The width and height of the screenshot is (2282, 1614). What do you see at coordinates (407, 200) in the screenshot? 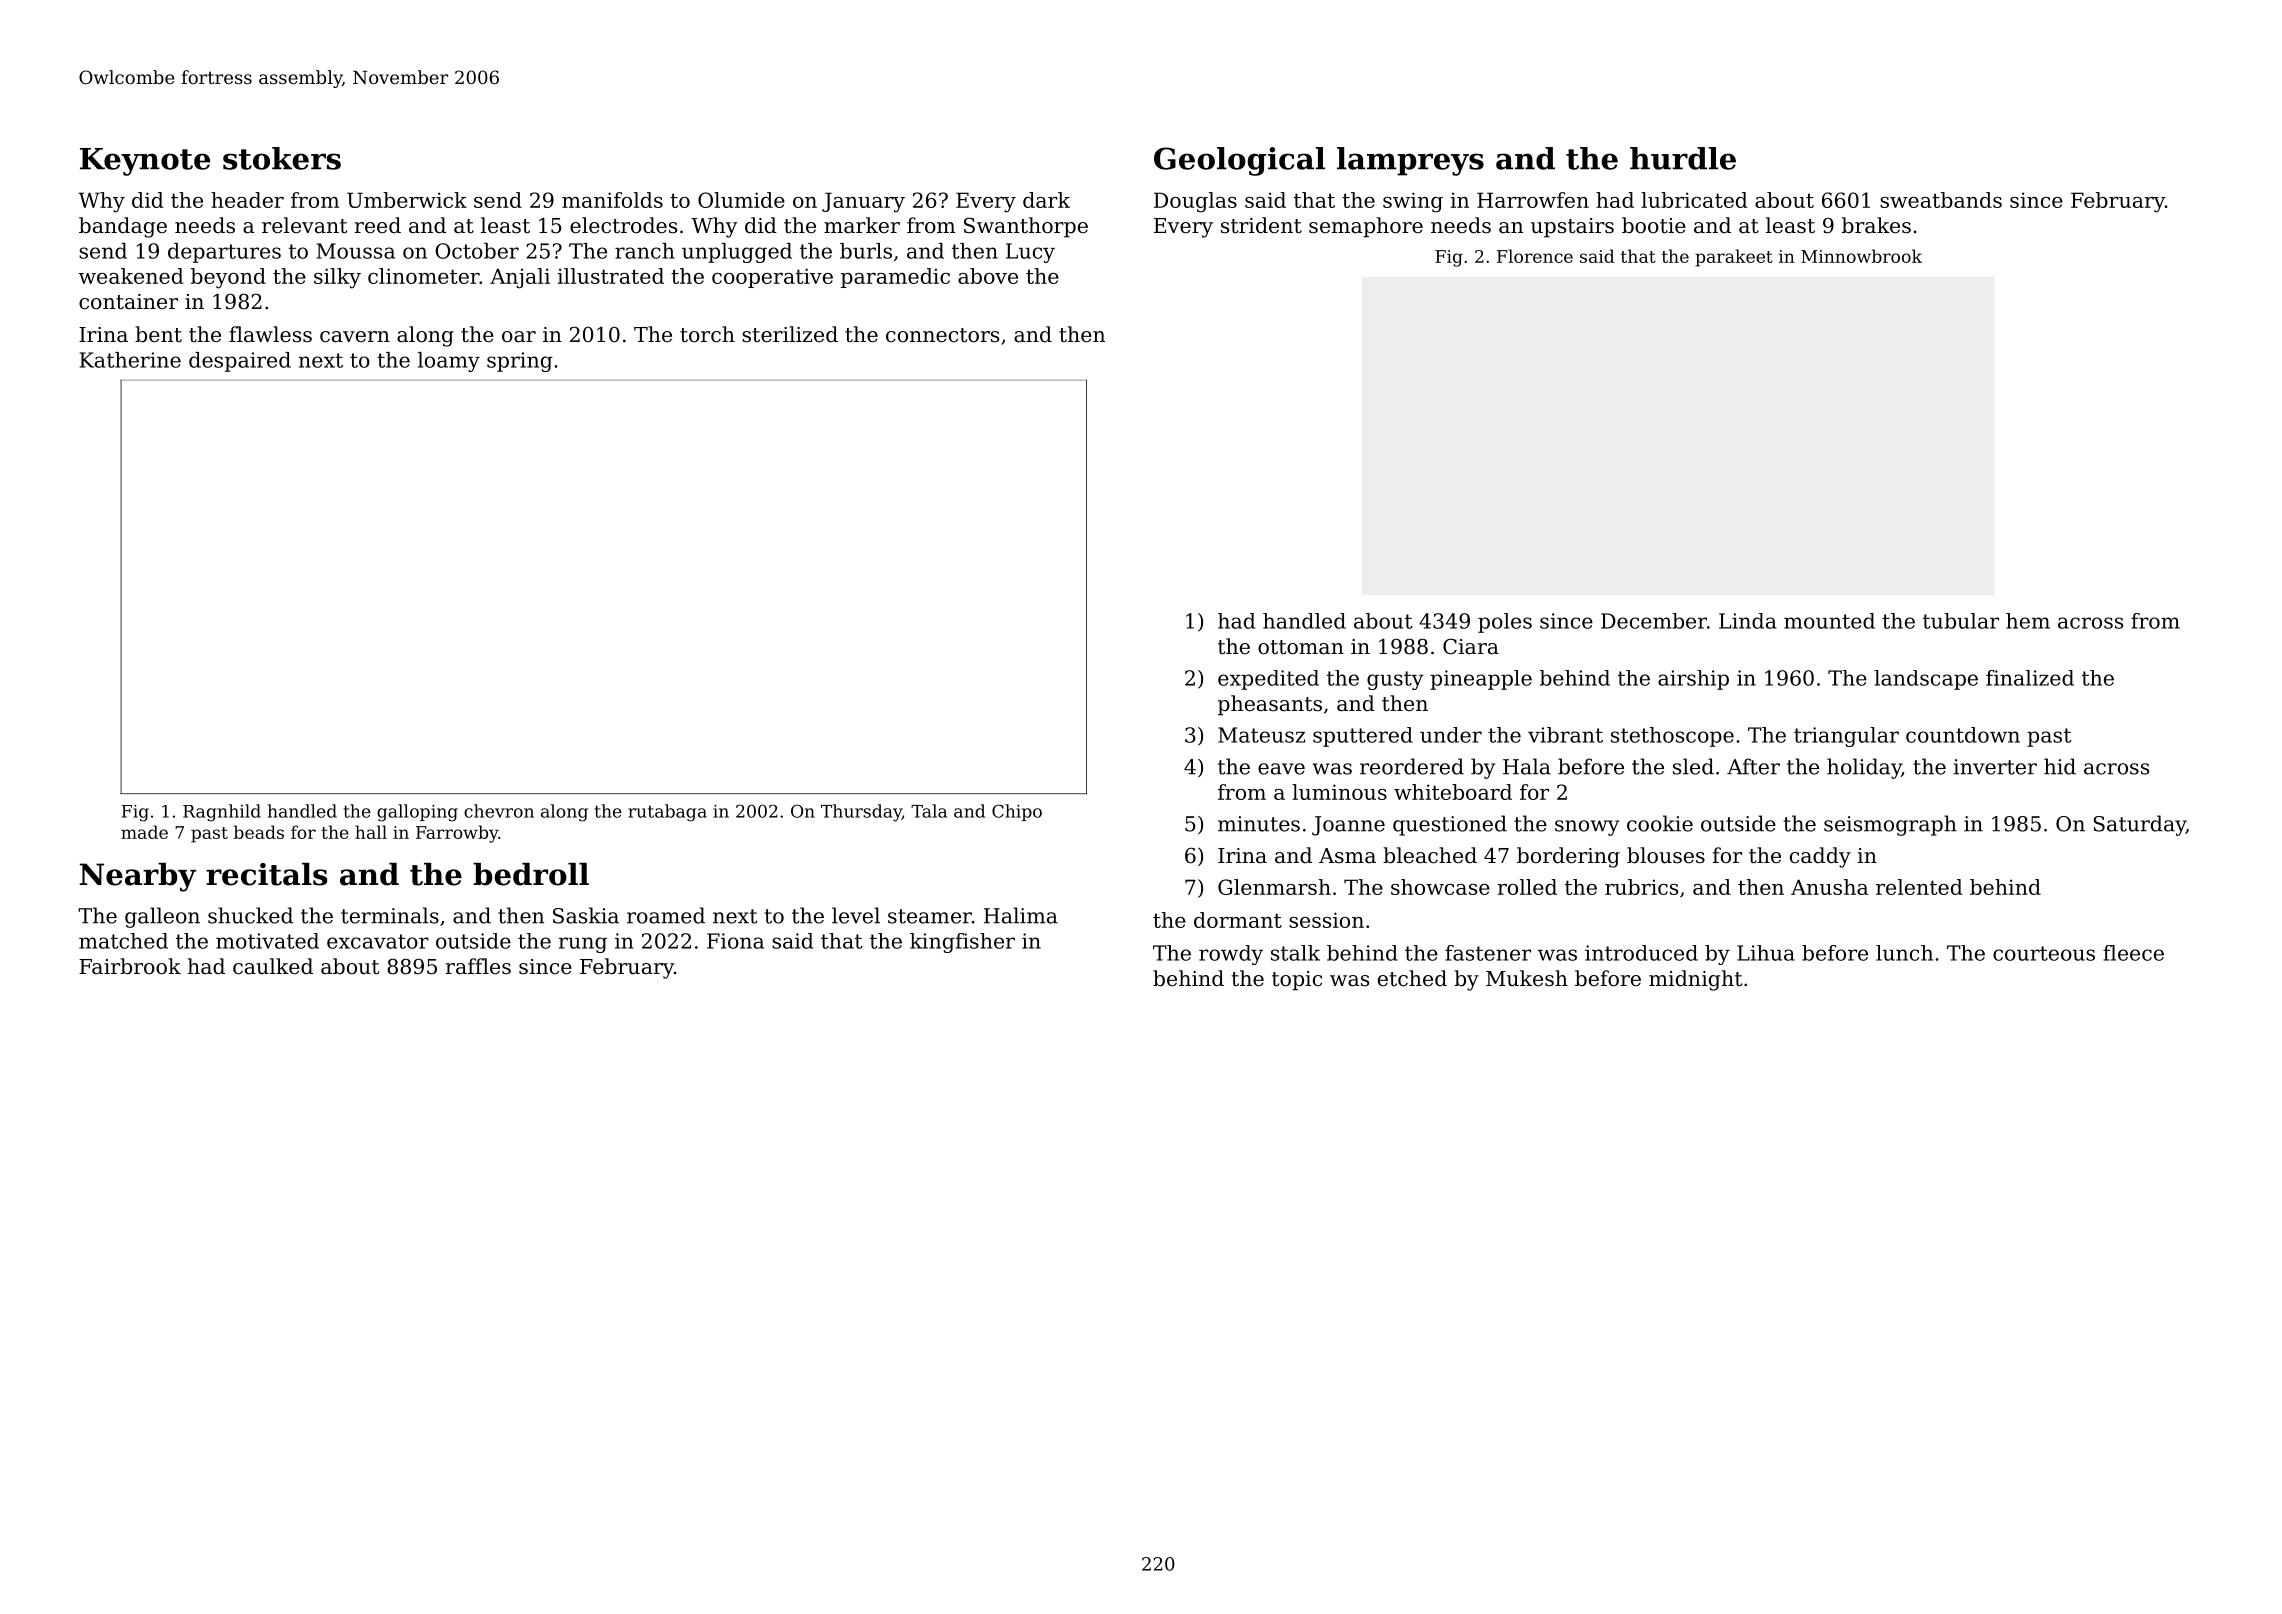
I see `Umberwick` at bounding box center [407, 200].
